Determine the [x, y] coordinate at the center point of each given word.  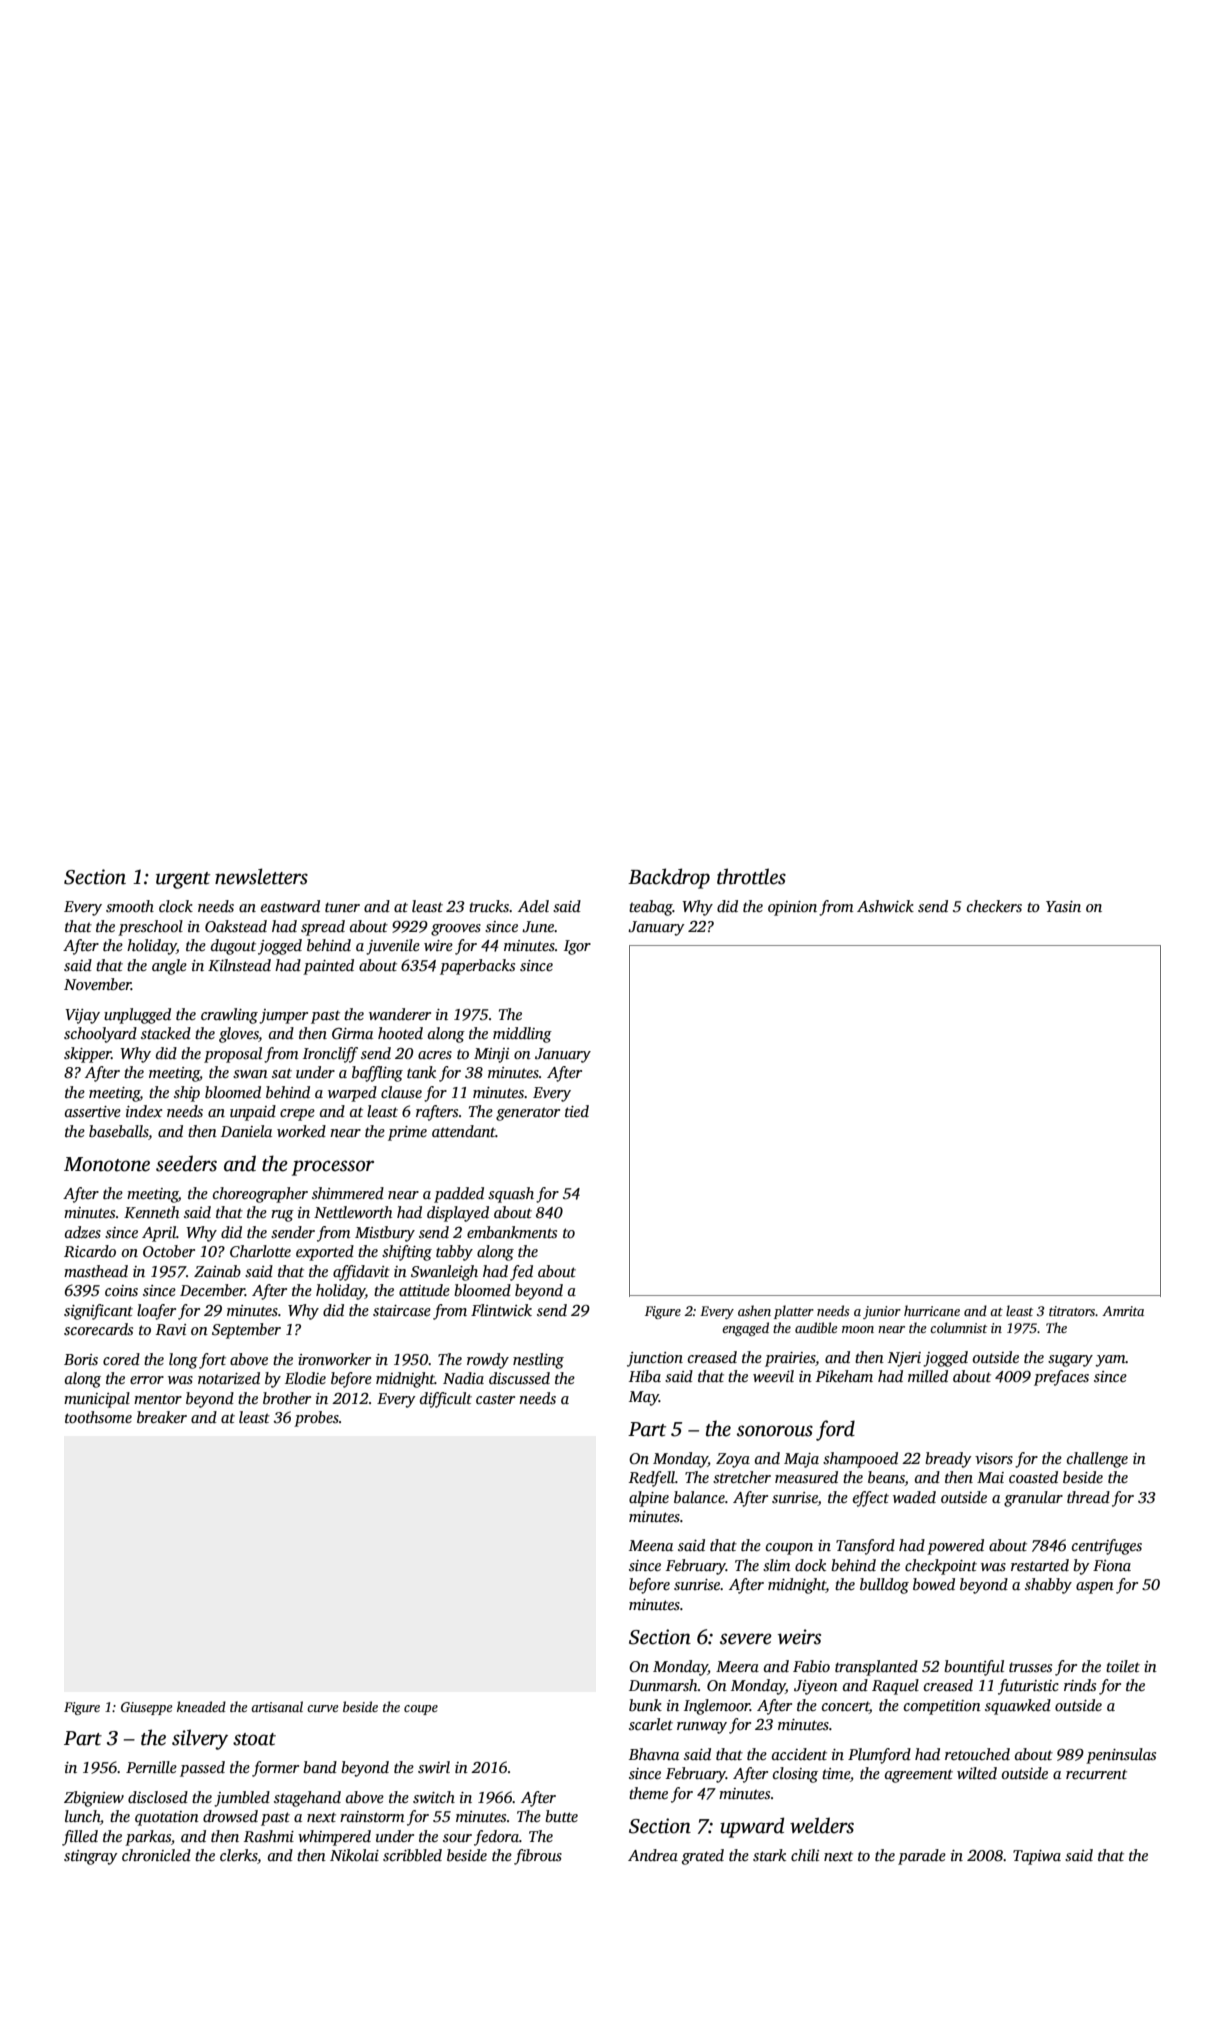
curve [323, 1708]
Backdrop [669, 878]
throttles [751, 876]
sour [457, 1838]
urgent [183, 880]
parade [922, 1857]
